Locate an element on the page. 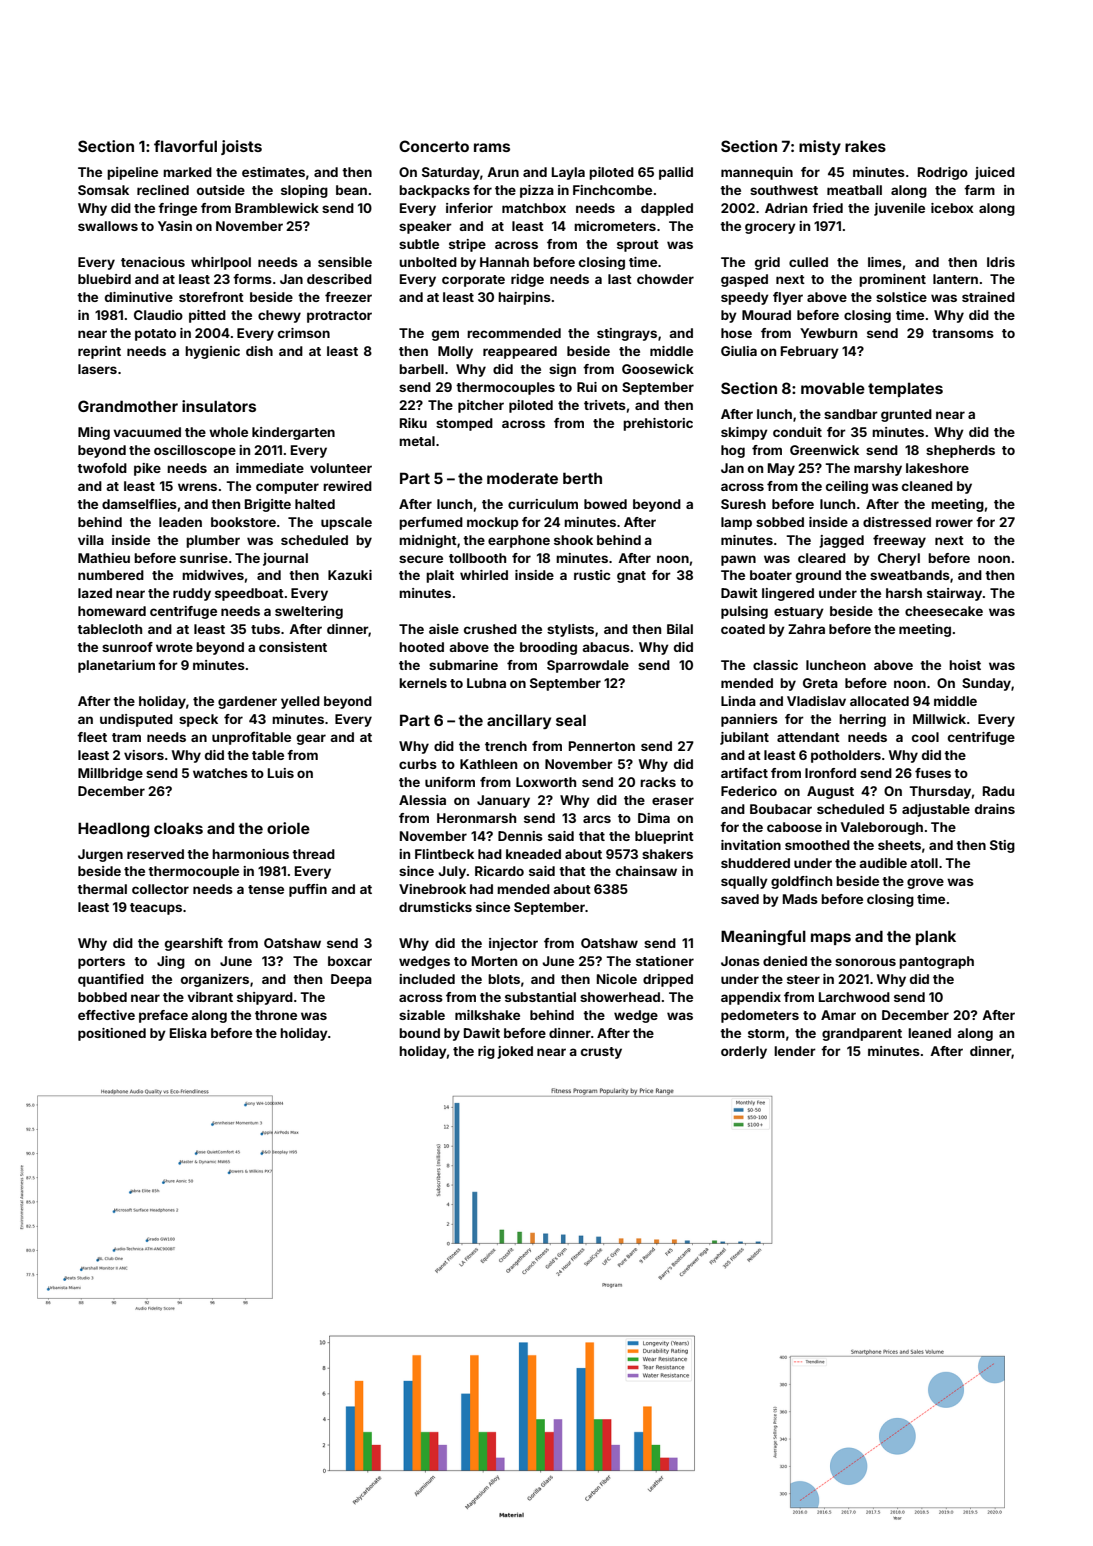 This page has width=1093, height=1546. backpacks is located at coordinates (434, 191).
